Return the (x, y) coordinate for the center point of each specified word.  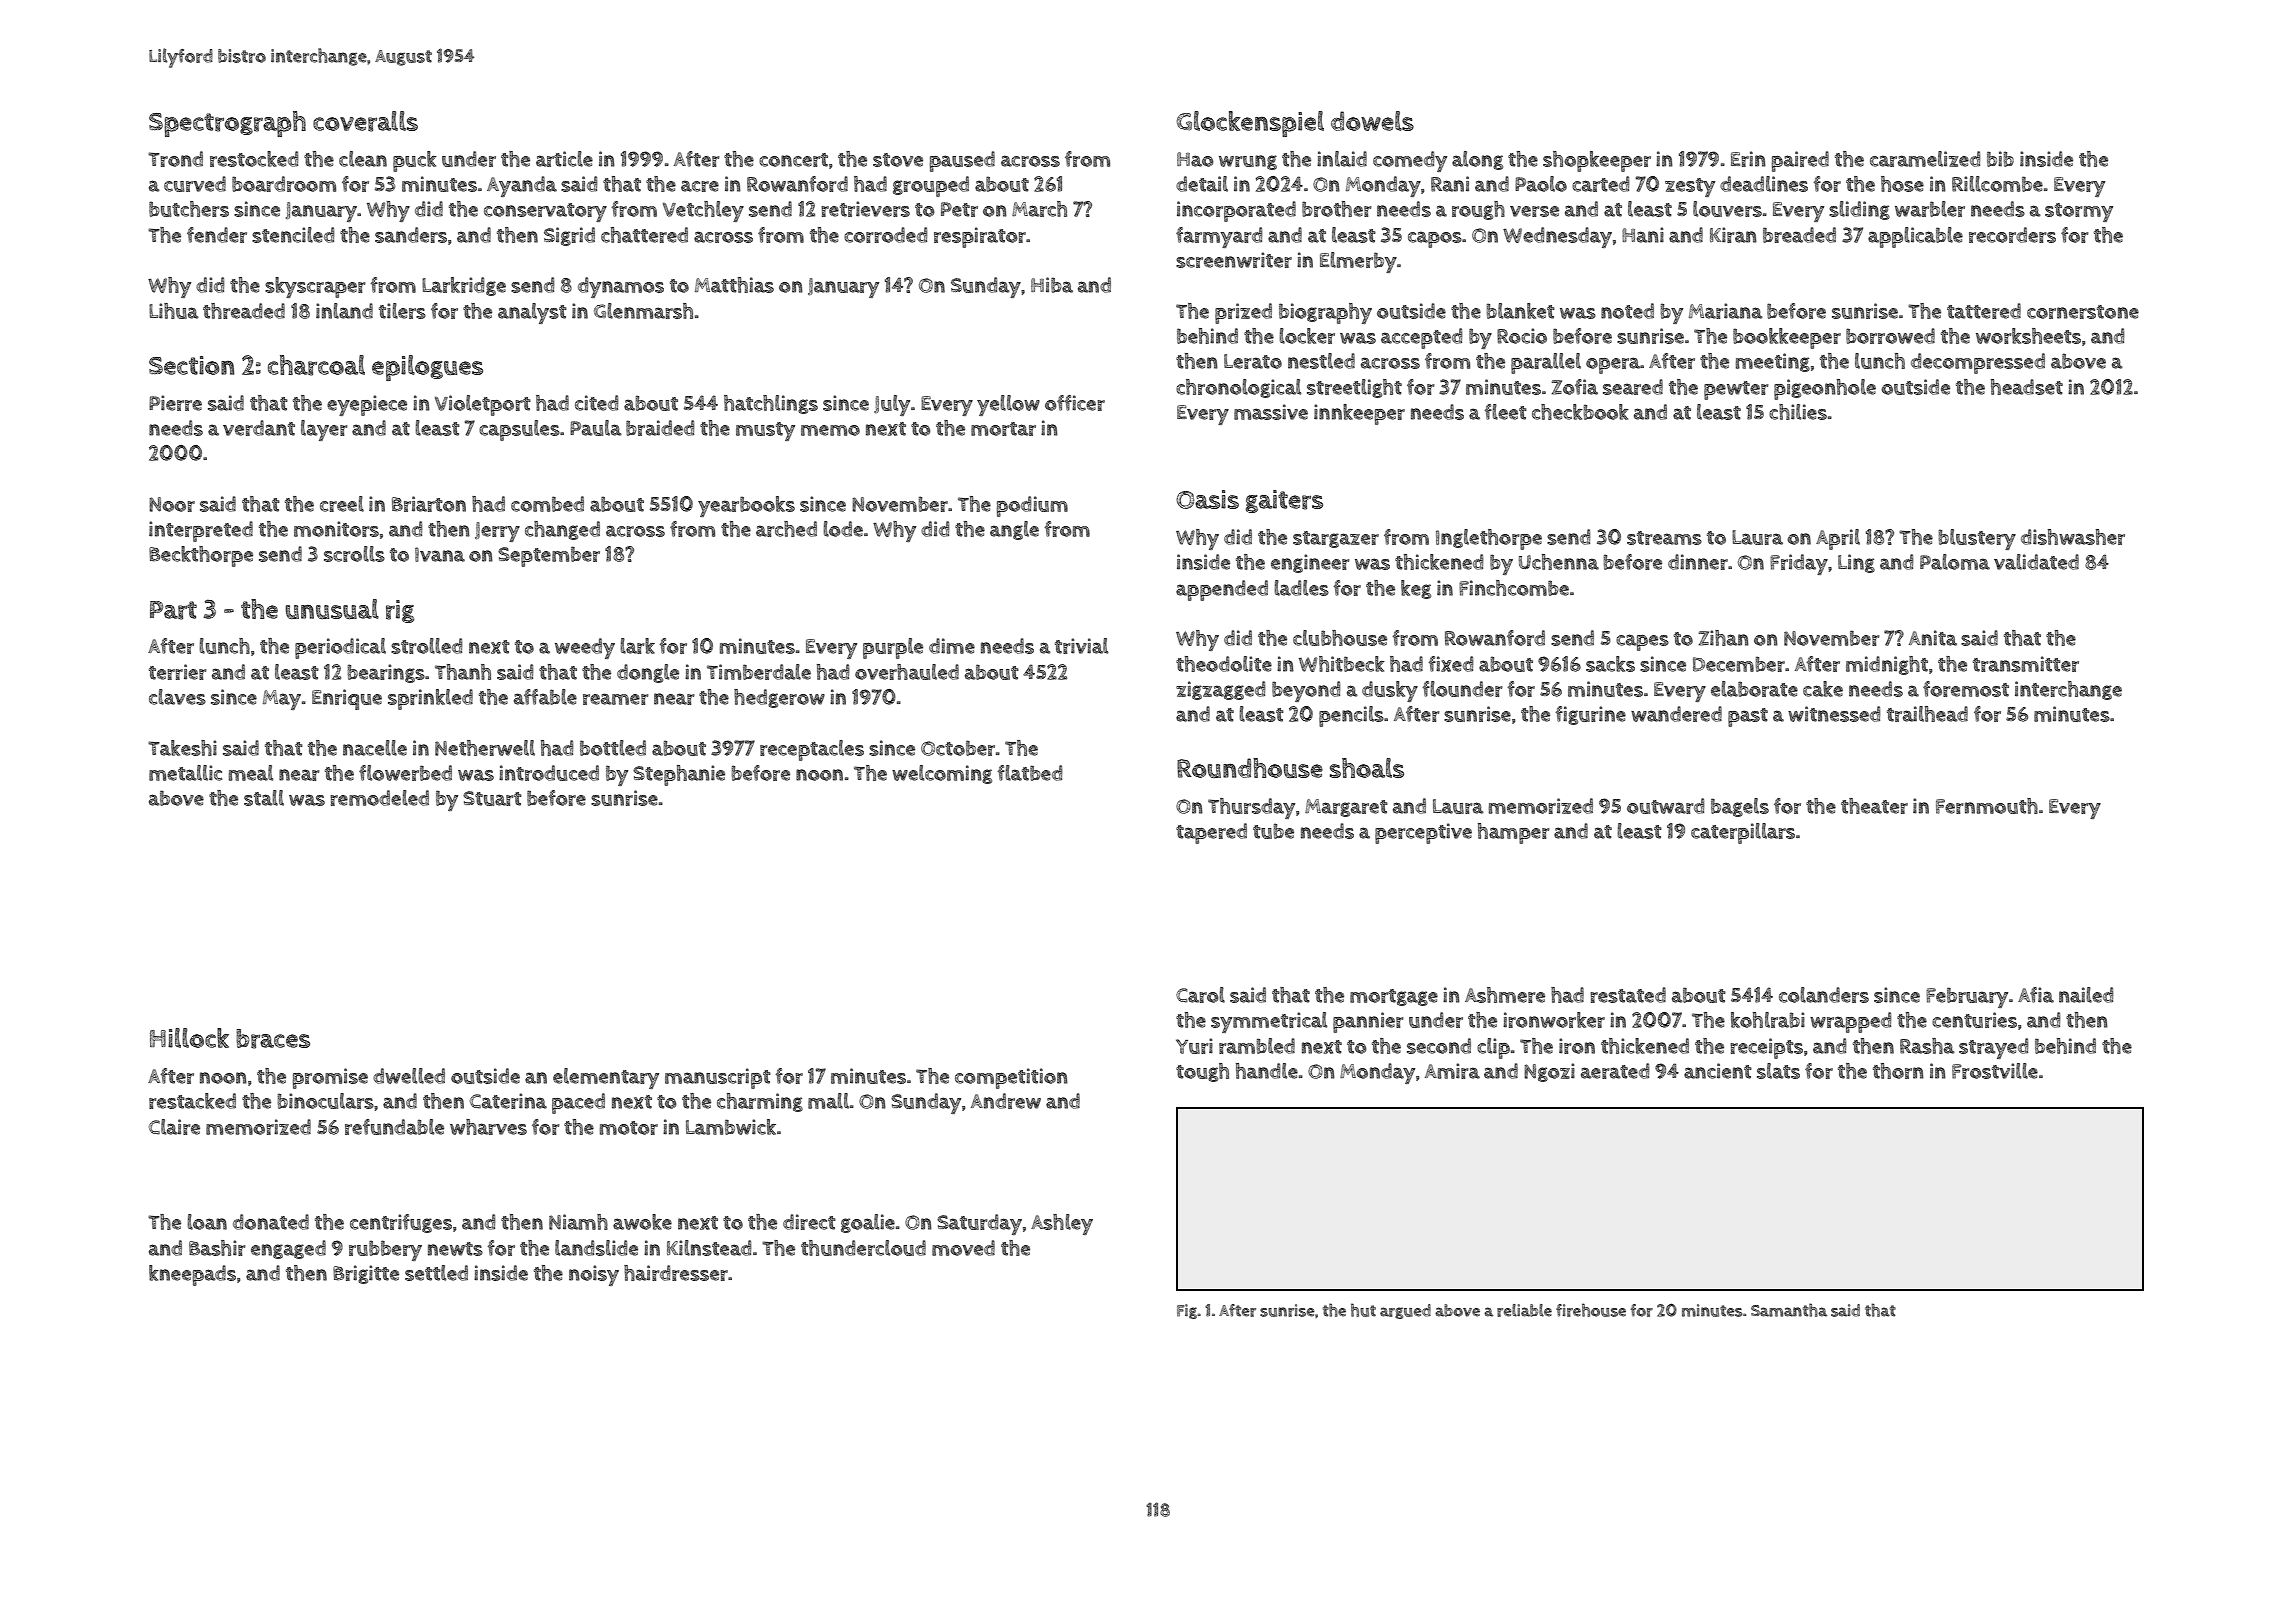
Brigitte (366, 1274)
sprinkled (430, 699)
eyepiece (367, 405)
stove (898, 160)
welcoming (942, 774)
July (892, 405)
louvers (1727, 209)
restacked (192, 1101)
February (1967, 997)
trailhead (1927, 714)
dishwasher (2073, 537)
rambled (1257, 1046)
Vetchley (703, 211)
